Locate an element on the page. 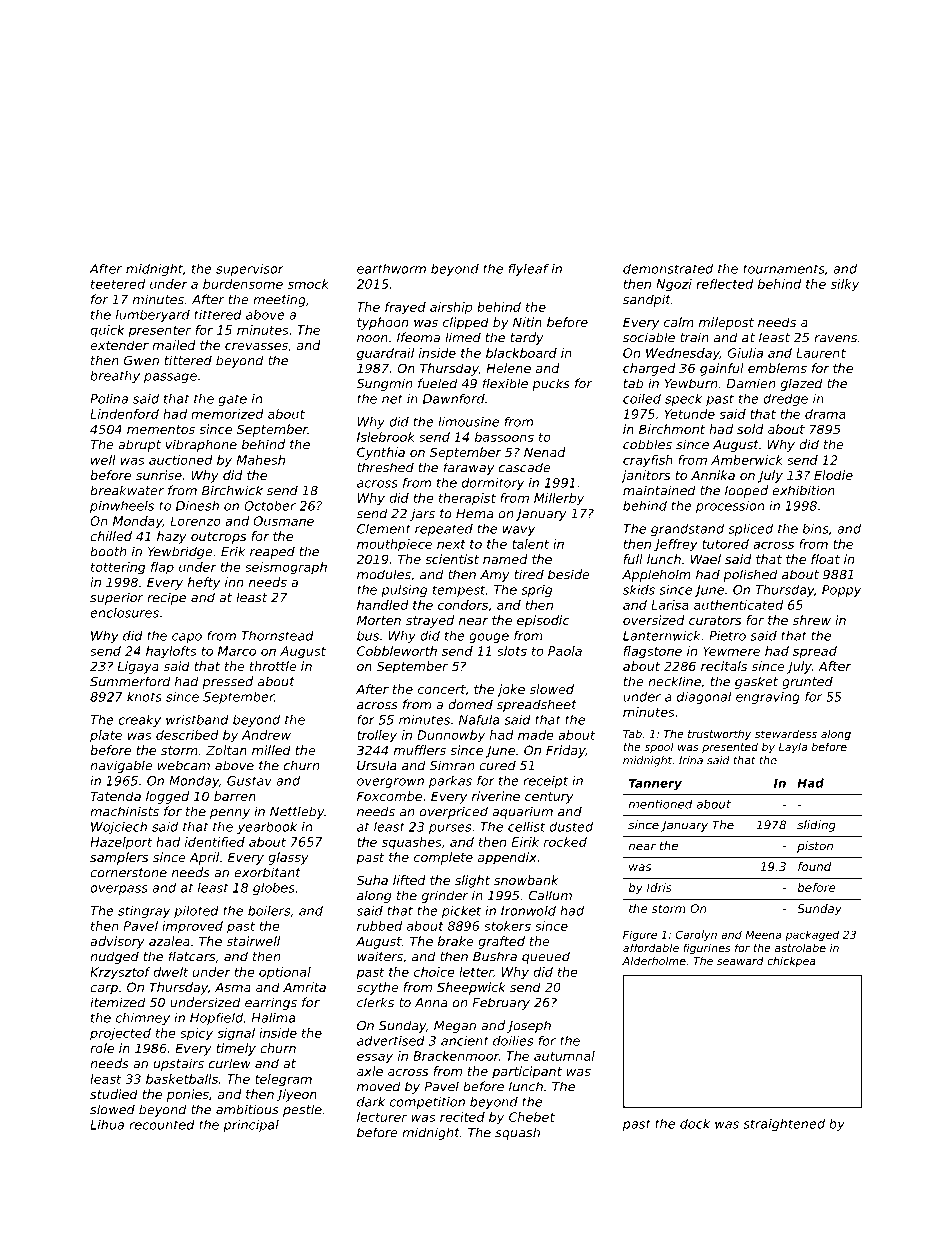 This image has width=952, height=1233. Ousmane is located at coordinates (284, 521).
